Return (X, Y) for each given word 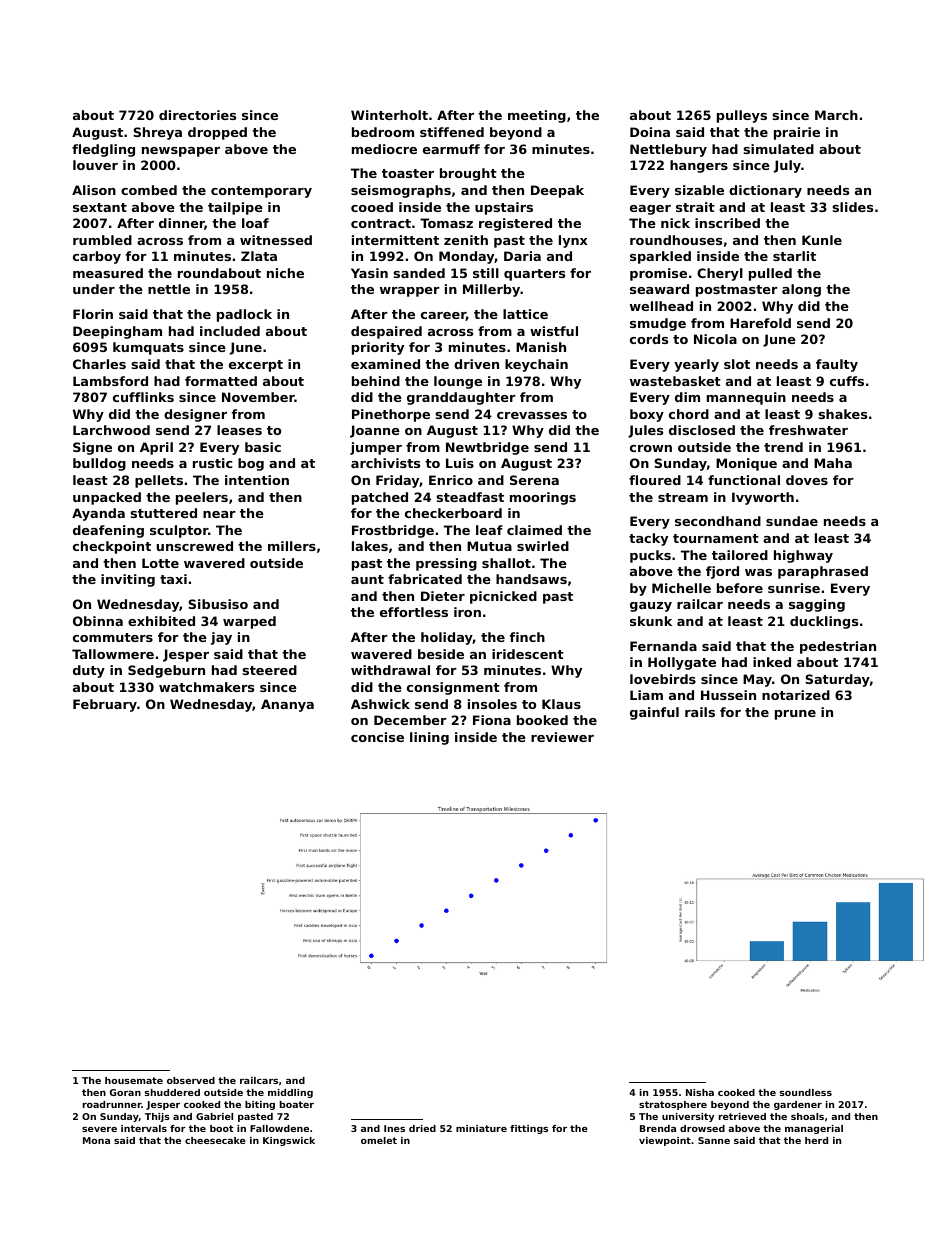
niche (285, 273)
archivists (385, 463)
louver (95, 165)
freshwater (808, 430)
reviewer (562, 737)
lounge (458, 382)
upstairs (504, 208)
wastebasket (675, 381)
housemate (134, 1080)
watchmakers (206, 687)
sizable (699, 190)
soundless (806, 1092)
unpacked (107, 498)
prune (795, 715)
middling (290, 1093)
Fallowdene (279, 1128)
